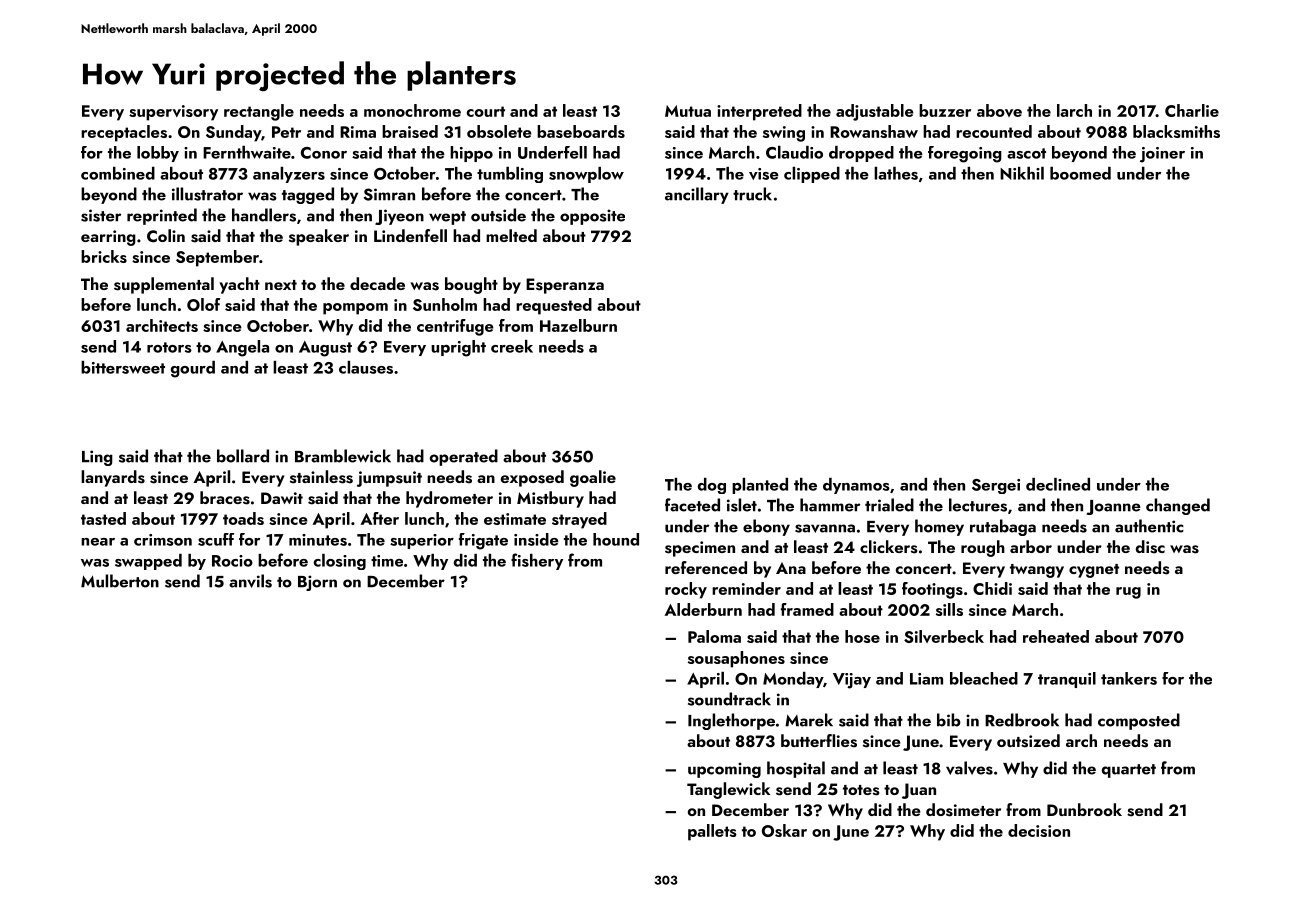 The image size is (1308, 924). What do you see at coordinates (464, 457) in the page?
I see `operated` at bounding box center [464, 457].
